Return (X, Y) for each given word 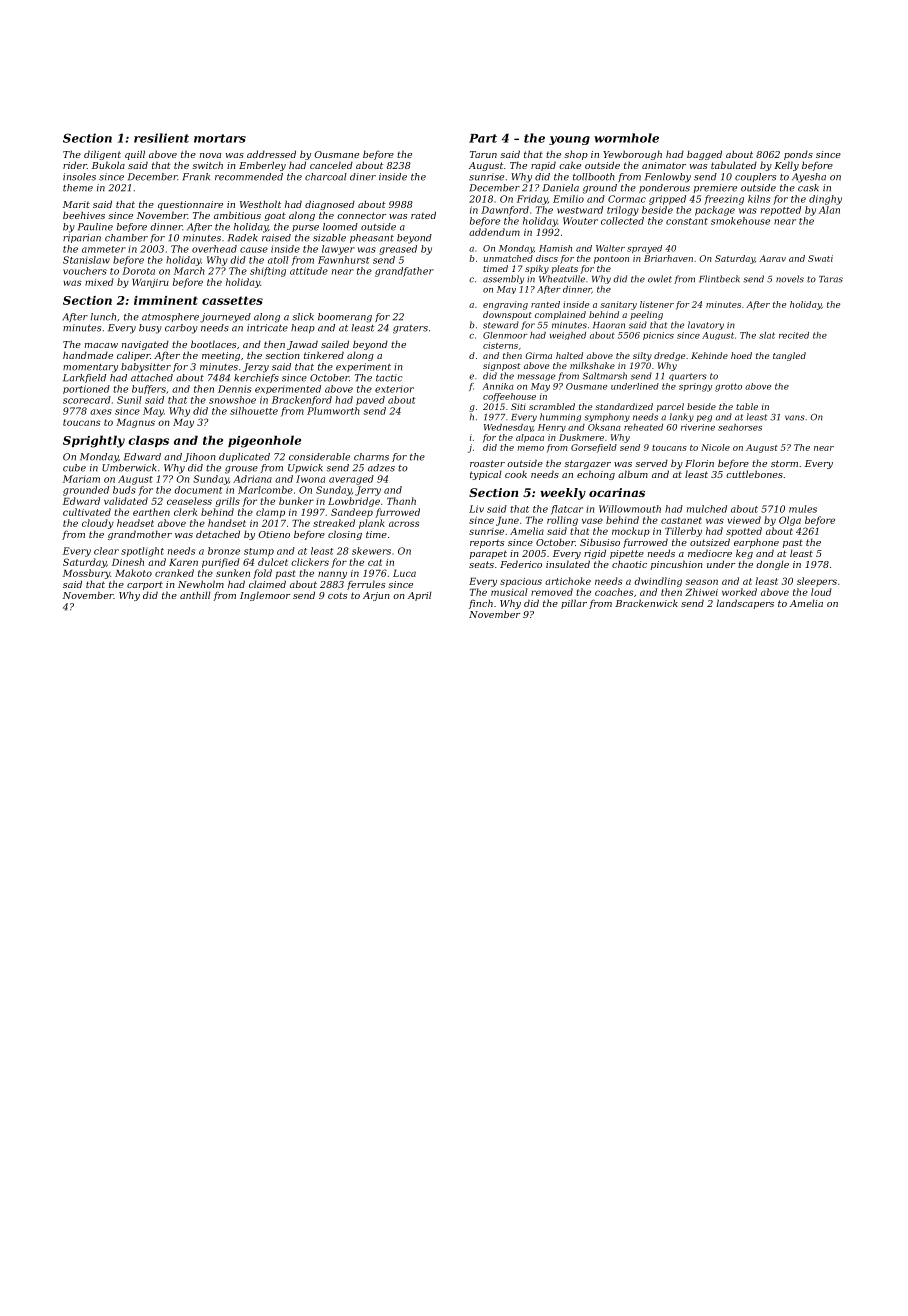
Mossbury (86, 574)
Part (483, 138)
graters (410, 329)
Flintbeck (719, 279)
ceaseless (189, 501)
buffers (149, 389)
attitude (309, 271)
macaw (101, 345)
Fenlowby (668, 178)
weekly (563, 494)
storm (784, 463)
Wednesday (508, 428)
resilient (161, 138)
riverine (698, 427)
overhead (214, 249)
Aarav (772, 258)
